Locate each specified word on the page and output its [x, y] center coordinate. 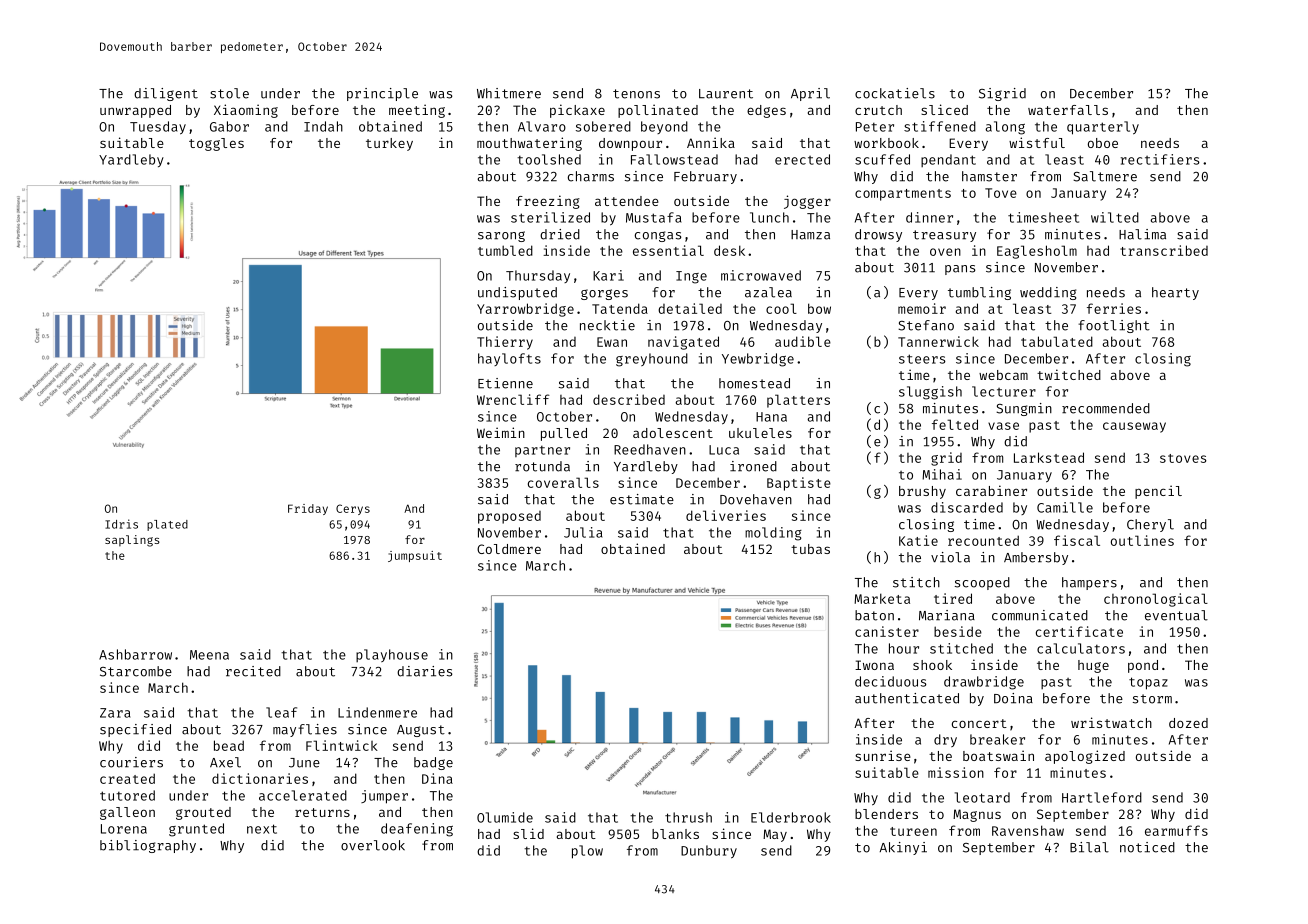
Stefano [926, 325]
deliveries [726, 515]
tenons [636, 94]
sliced [944, 109]
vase [1003, 426]
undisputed [517, 293]
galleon [127, 813]
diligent [166, 94]
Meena [209, 655]
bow [819, 308]
